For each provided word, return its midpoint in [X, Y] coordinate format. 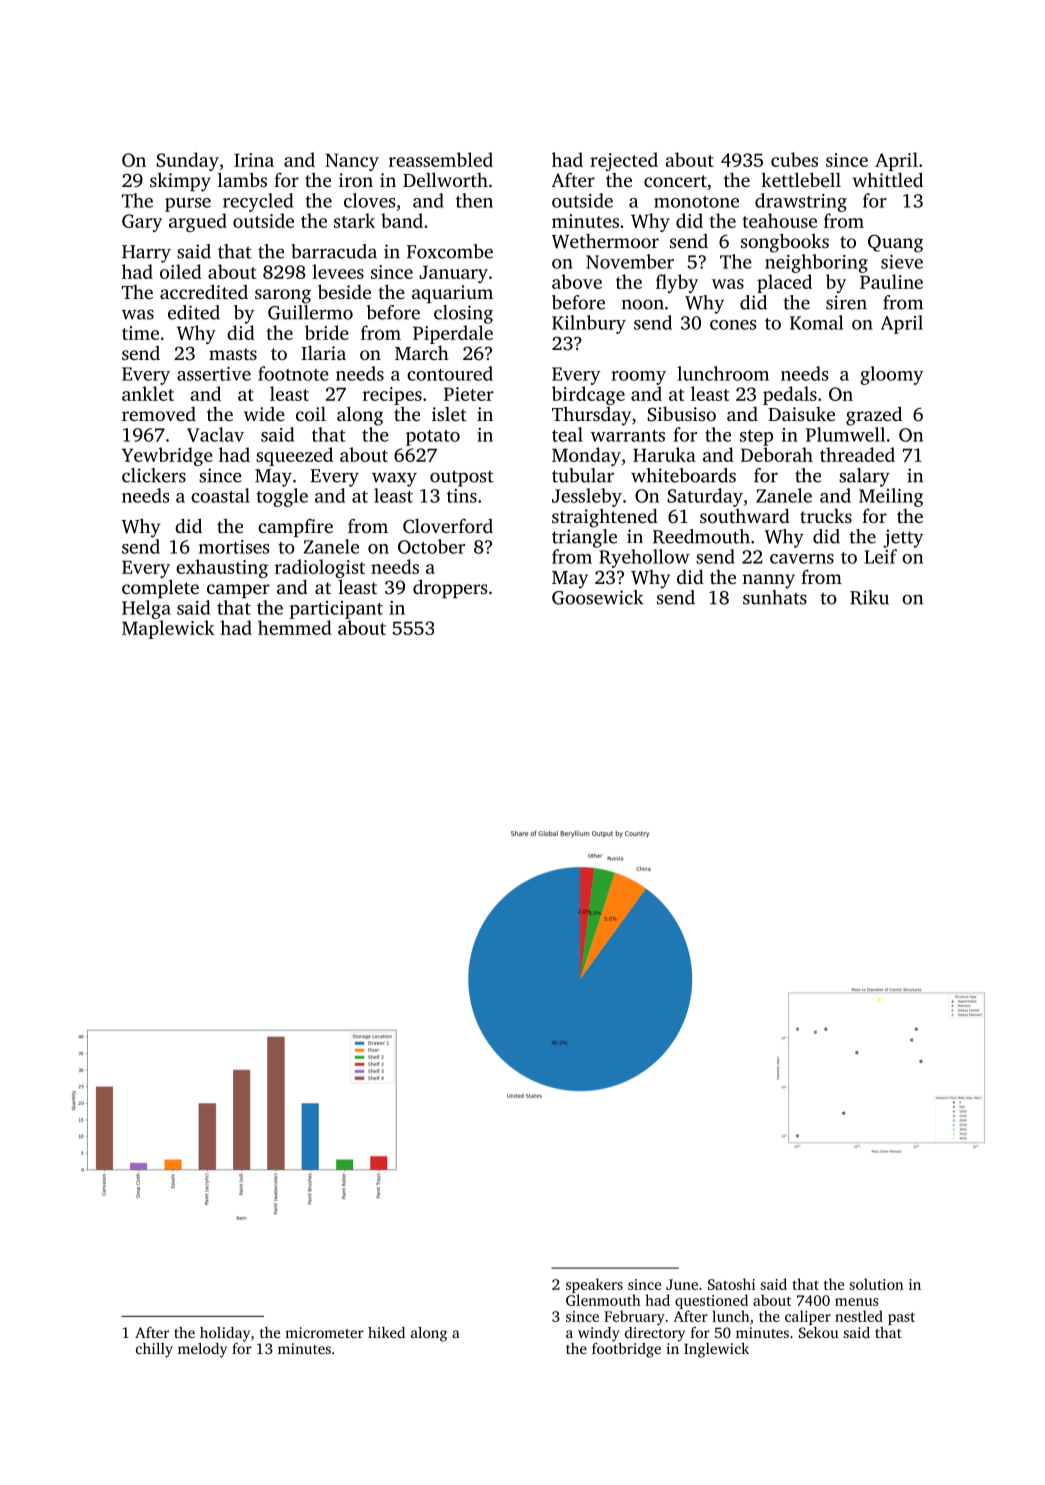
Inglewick [716, 1350]
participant [336, 610]
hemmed [295, 627]
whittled [888, 179]
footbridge [626, 1350]
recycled [258, 202]
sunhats [775, 597]
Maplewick [168, 629]
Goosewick [597, 597]
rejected [624, 161]
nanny [768, 581]
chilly [154, 1350]
